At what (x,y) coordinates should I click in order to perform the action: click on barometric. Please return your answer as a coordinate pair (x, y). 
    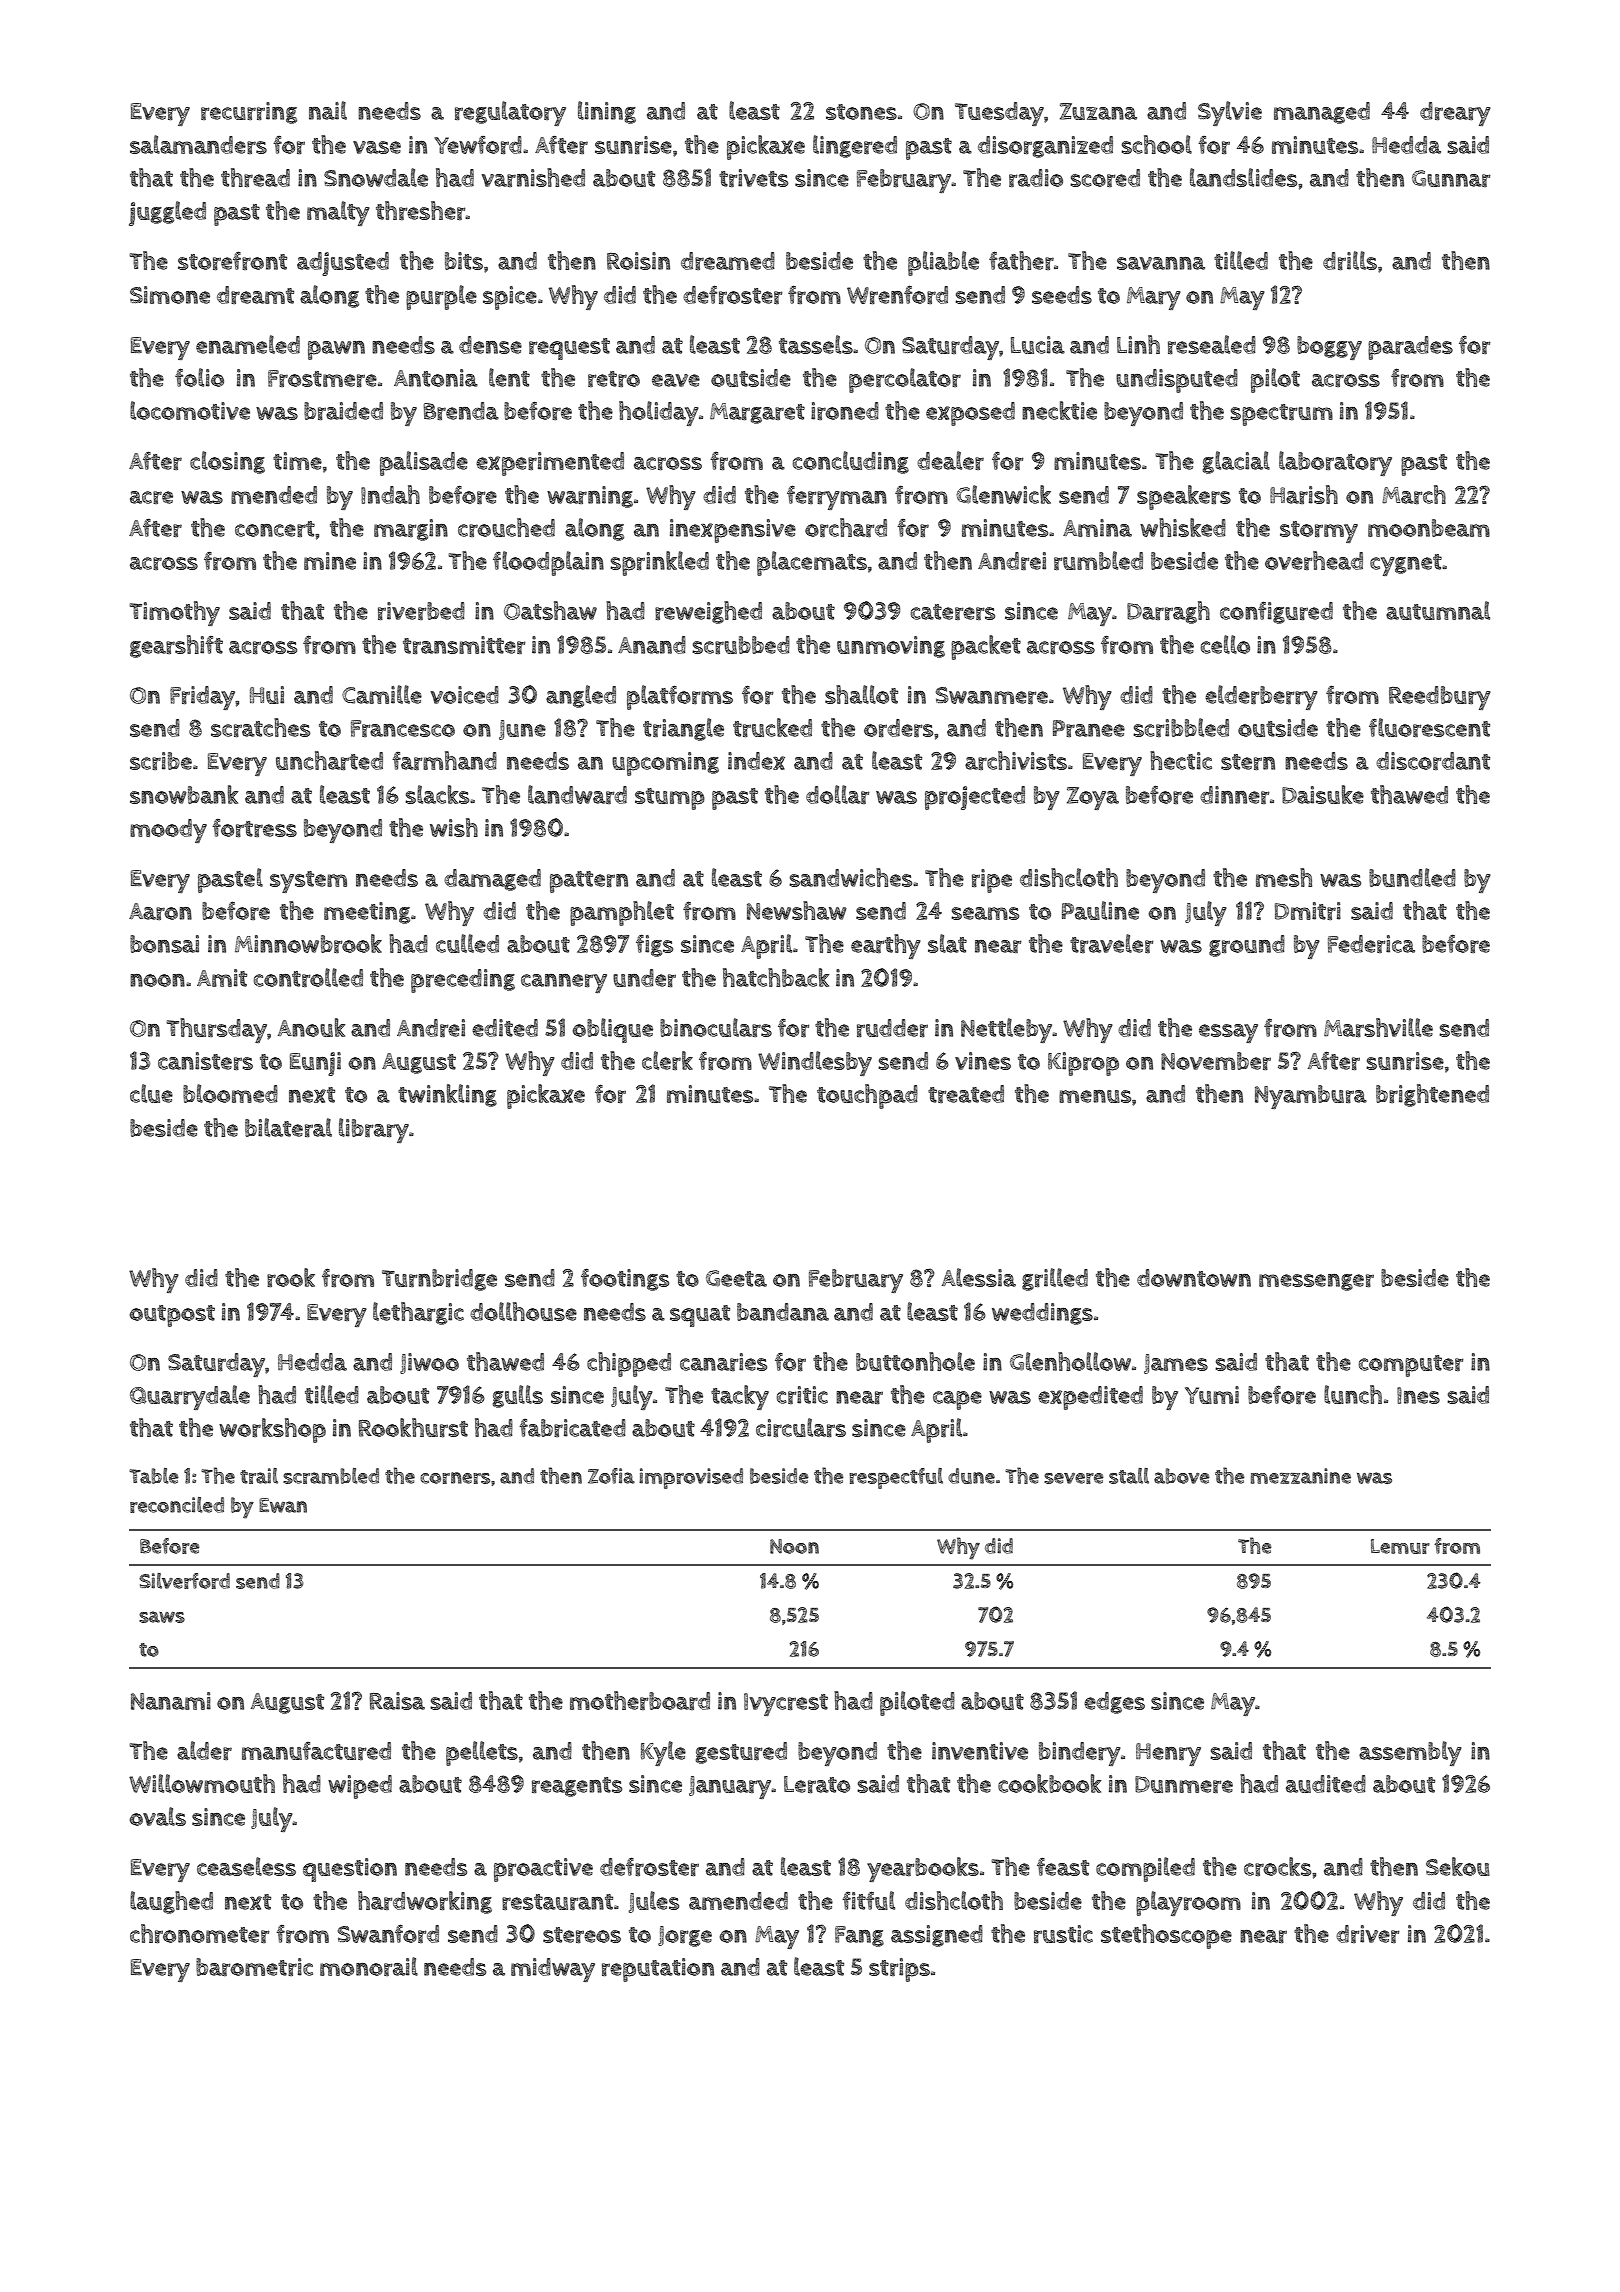
    Looking at the image, I should click on (254, 1967).
